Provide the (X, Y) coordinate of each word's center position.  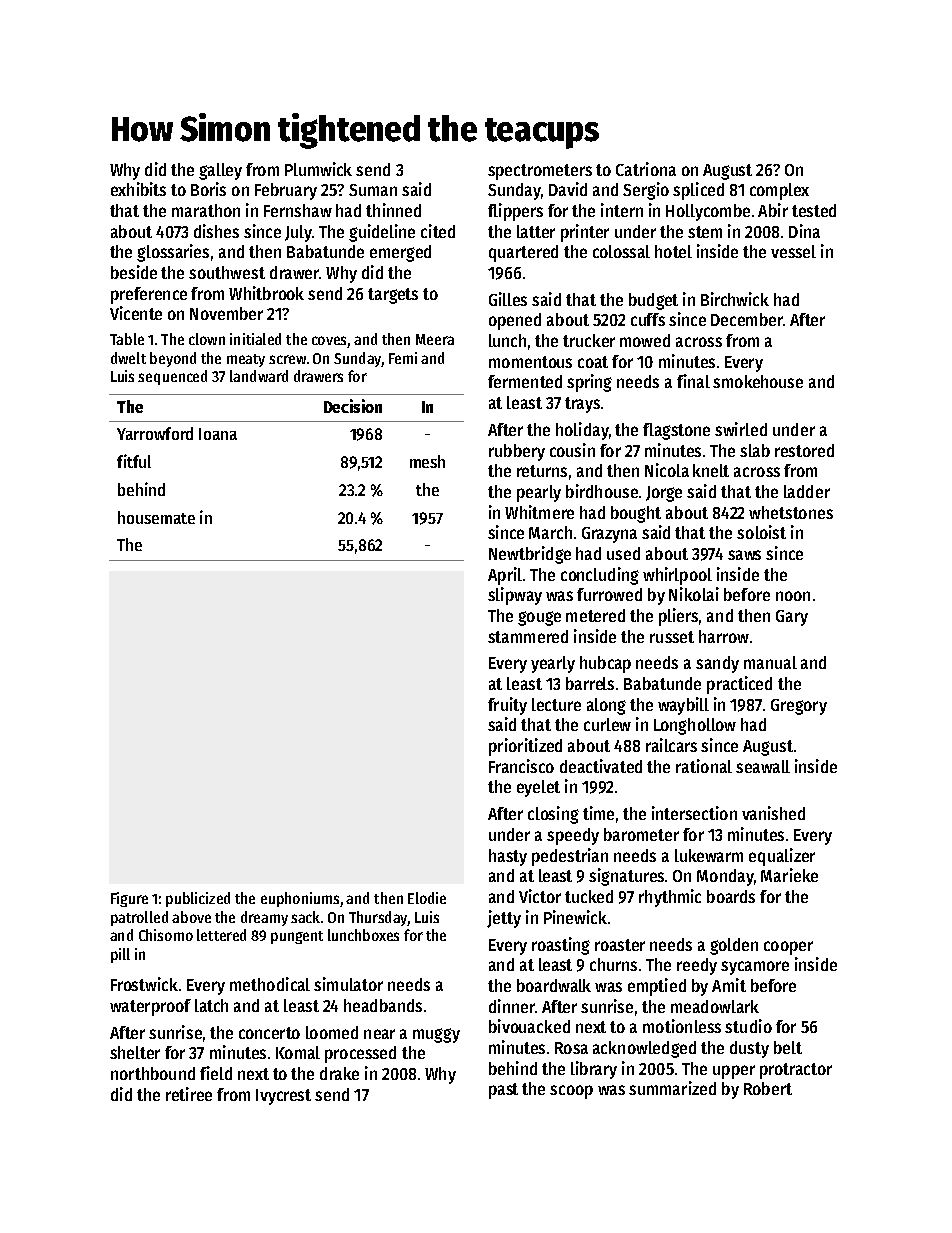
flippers (515, 212)
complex (779, 191)
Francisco (521, 766)
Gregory (799, 707)
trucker (589, 340)
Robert (768, 1088)
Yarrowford (155, 433)
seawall (763, 766)
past (503, 1091)
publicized (198, 899)
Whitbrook (266, 293)
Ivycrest (283, 1097)
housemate (156, 517)
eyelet (538, 788)
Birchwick (735, 299)
